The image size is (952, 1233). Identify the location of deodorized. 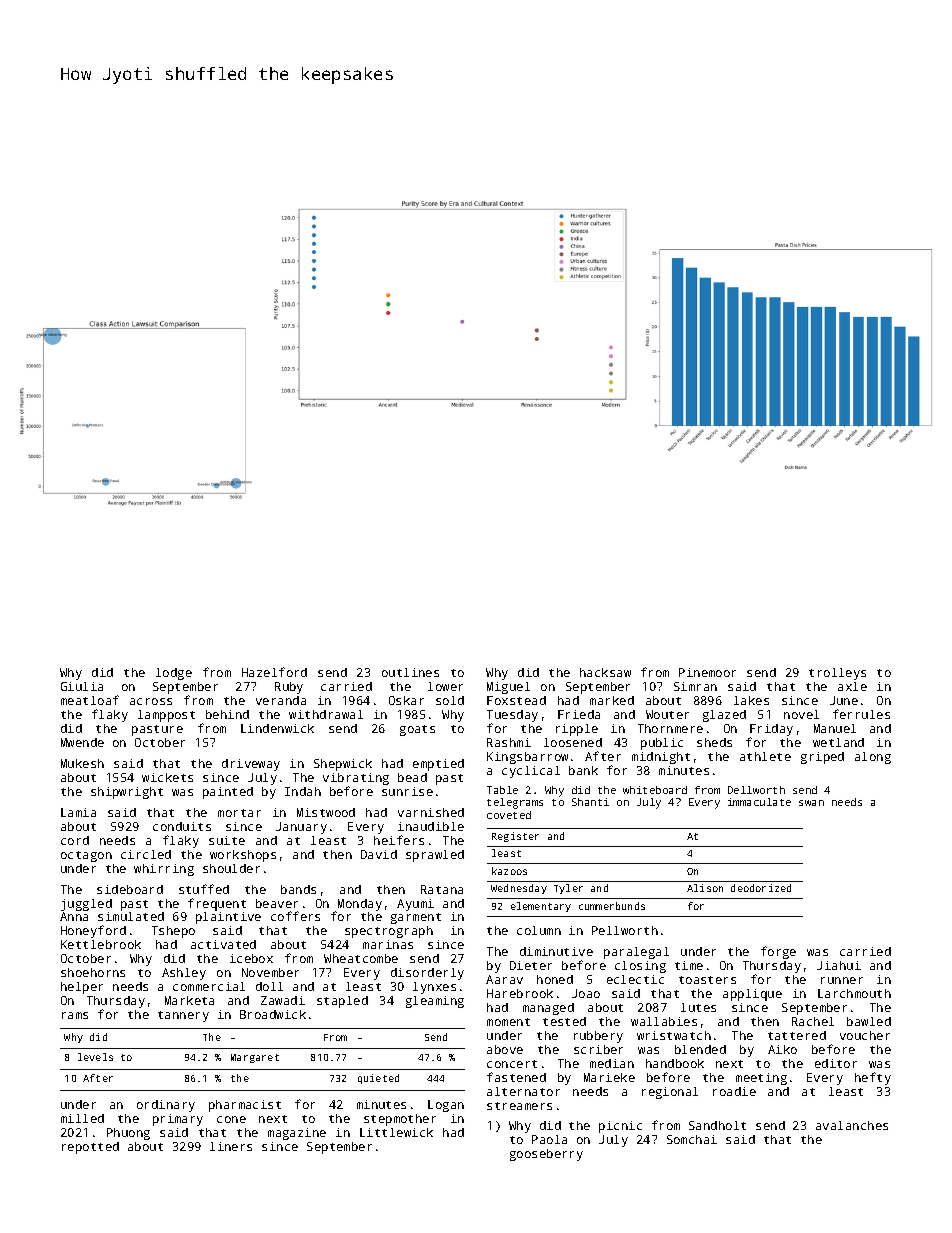
(761, 888).
